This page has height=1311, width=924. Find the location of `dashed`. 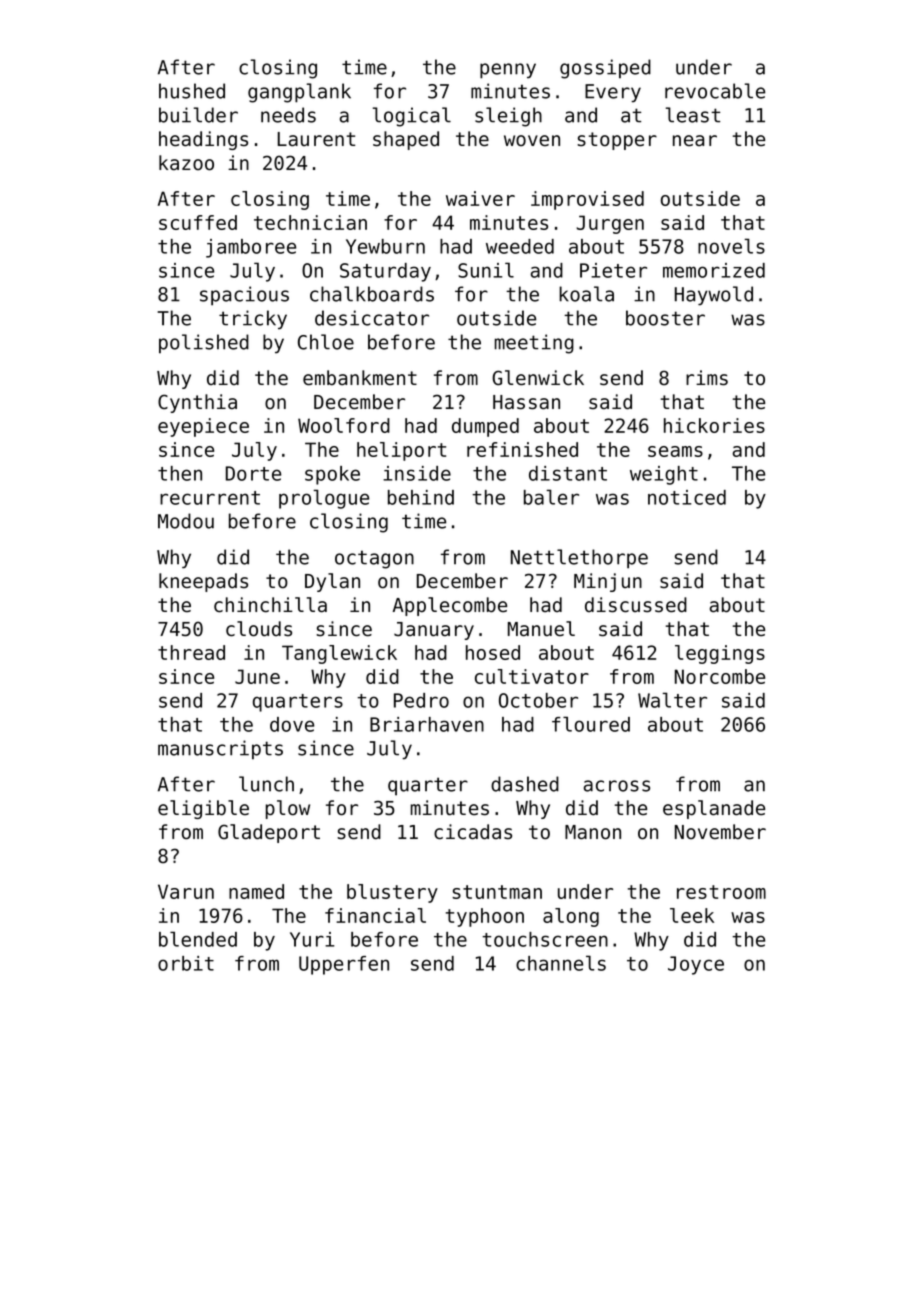

dashed is located at coordinates (525, 784).
